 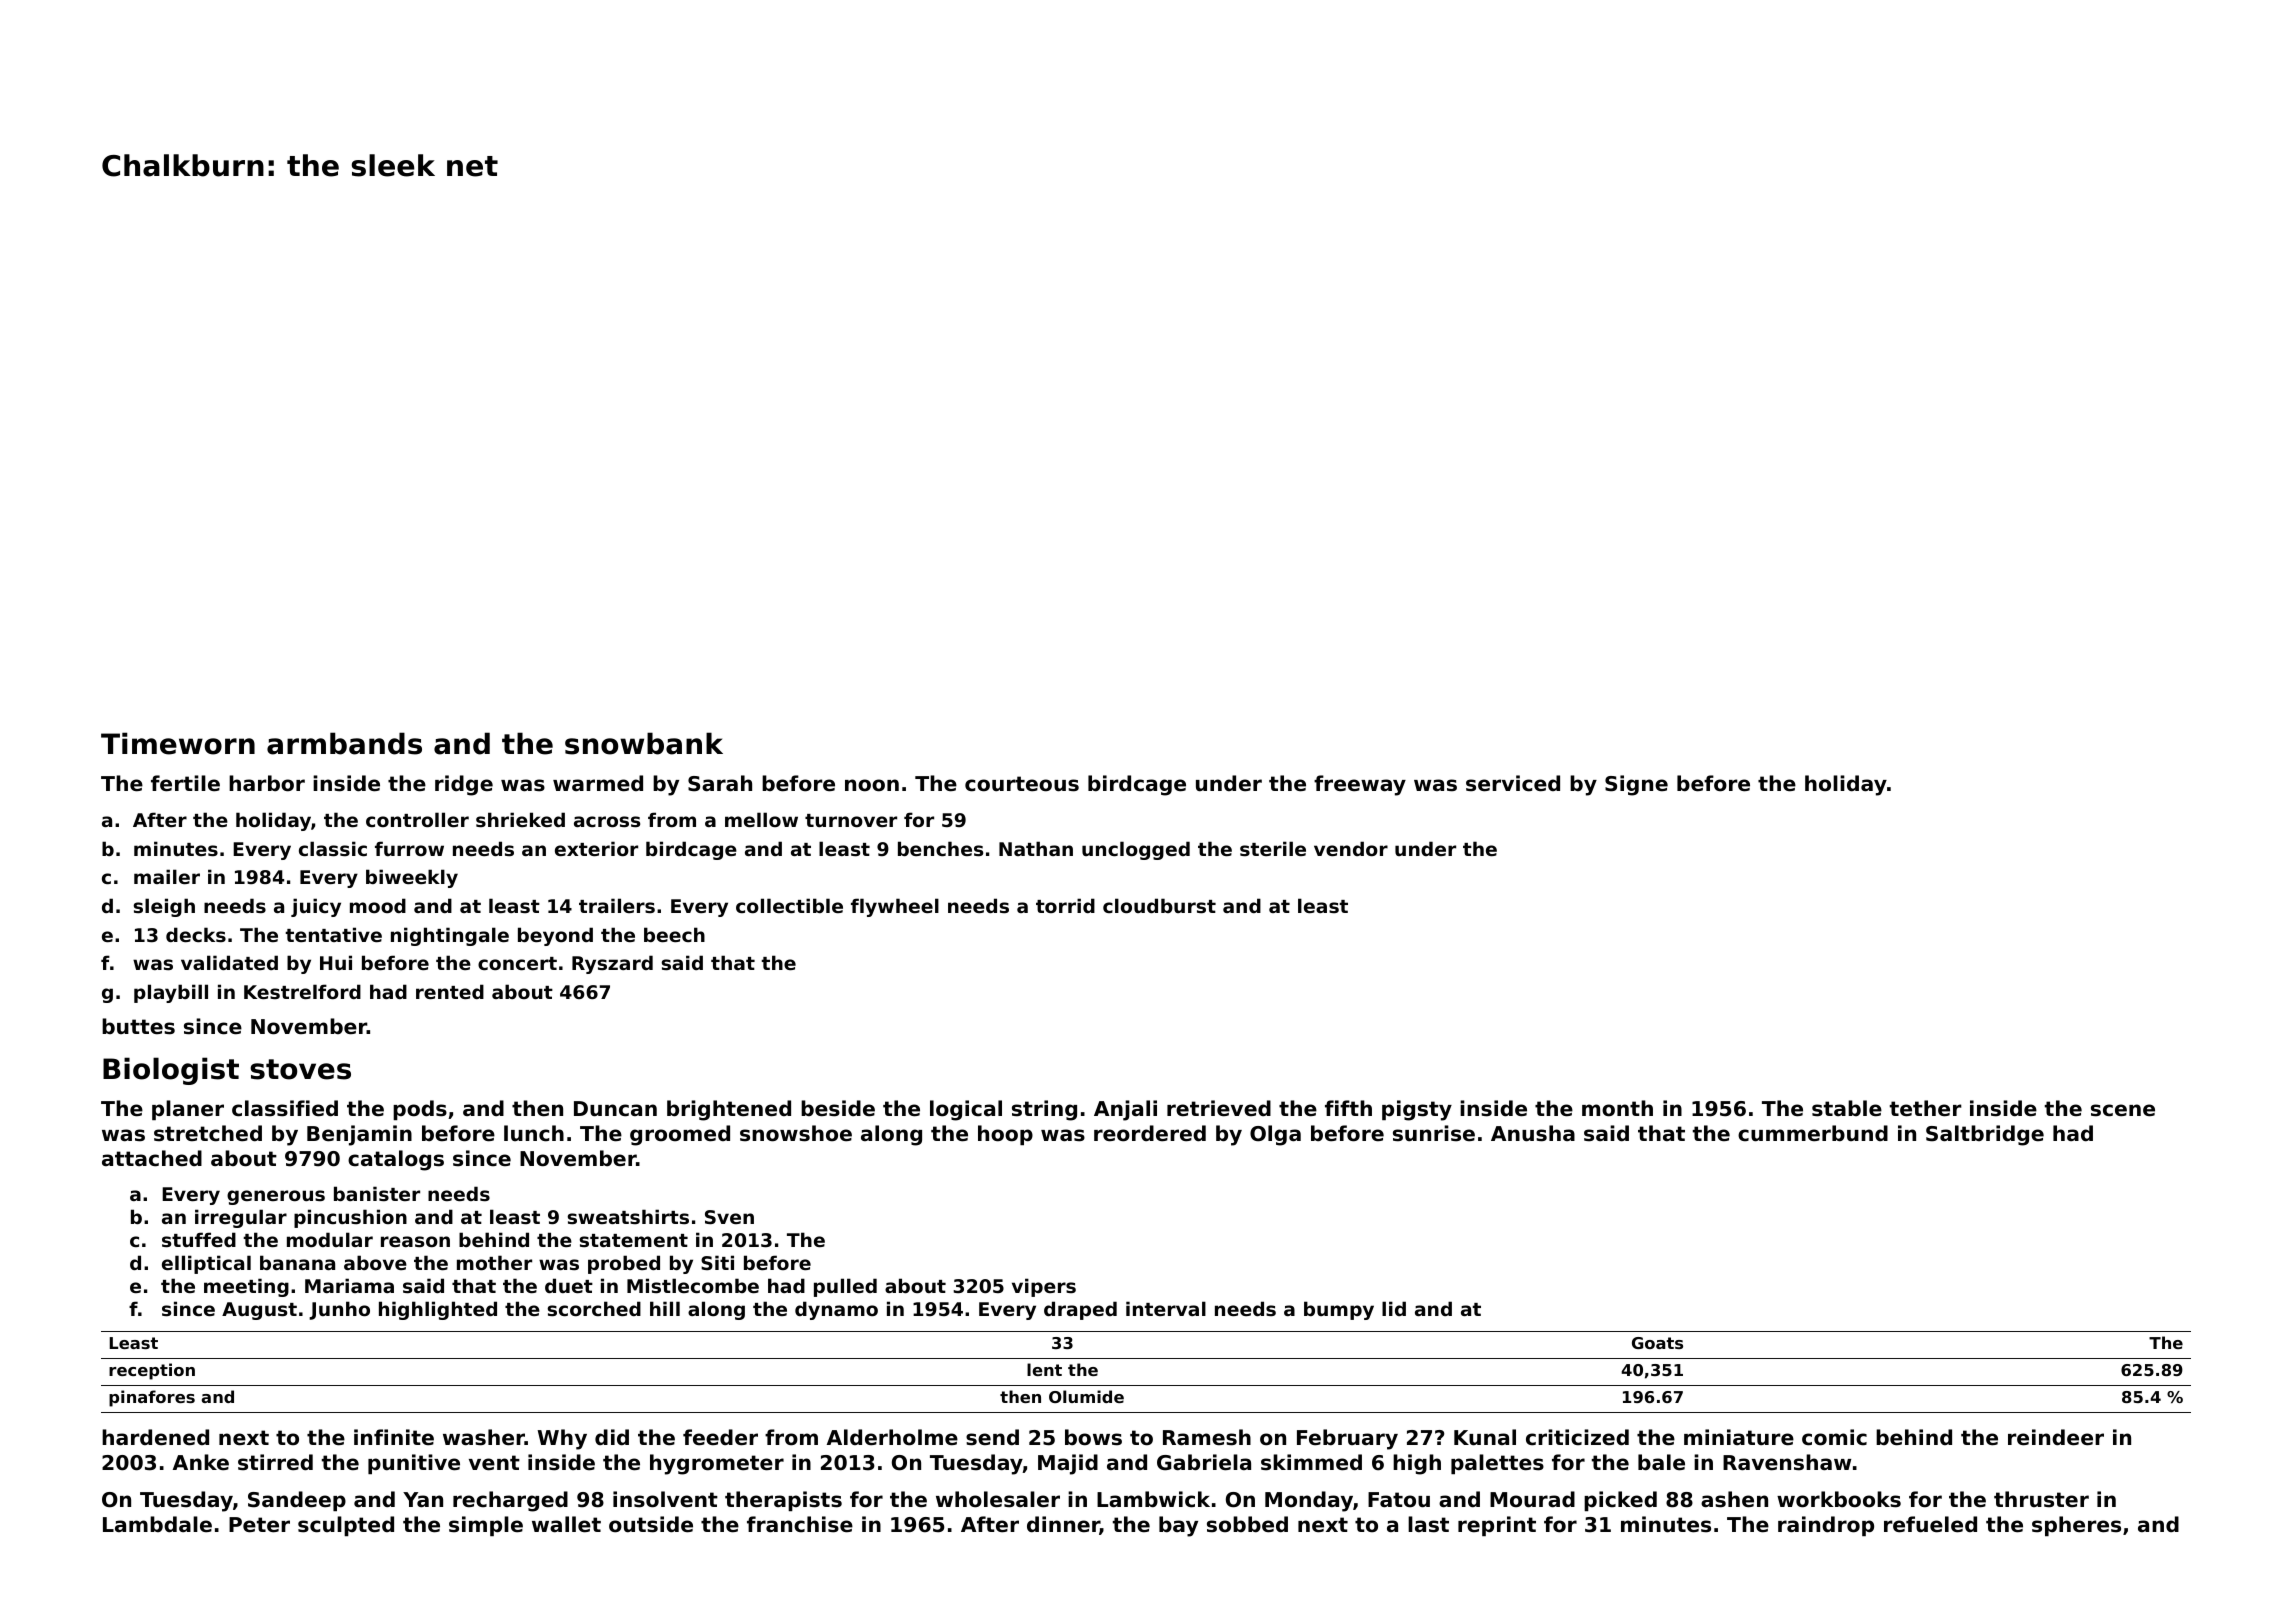 What do you see at coordinates (1417, 1110) in the screenshot?
I see `pigsty` at bounding box center [1417, 1110].
